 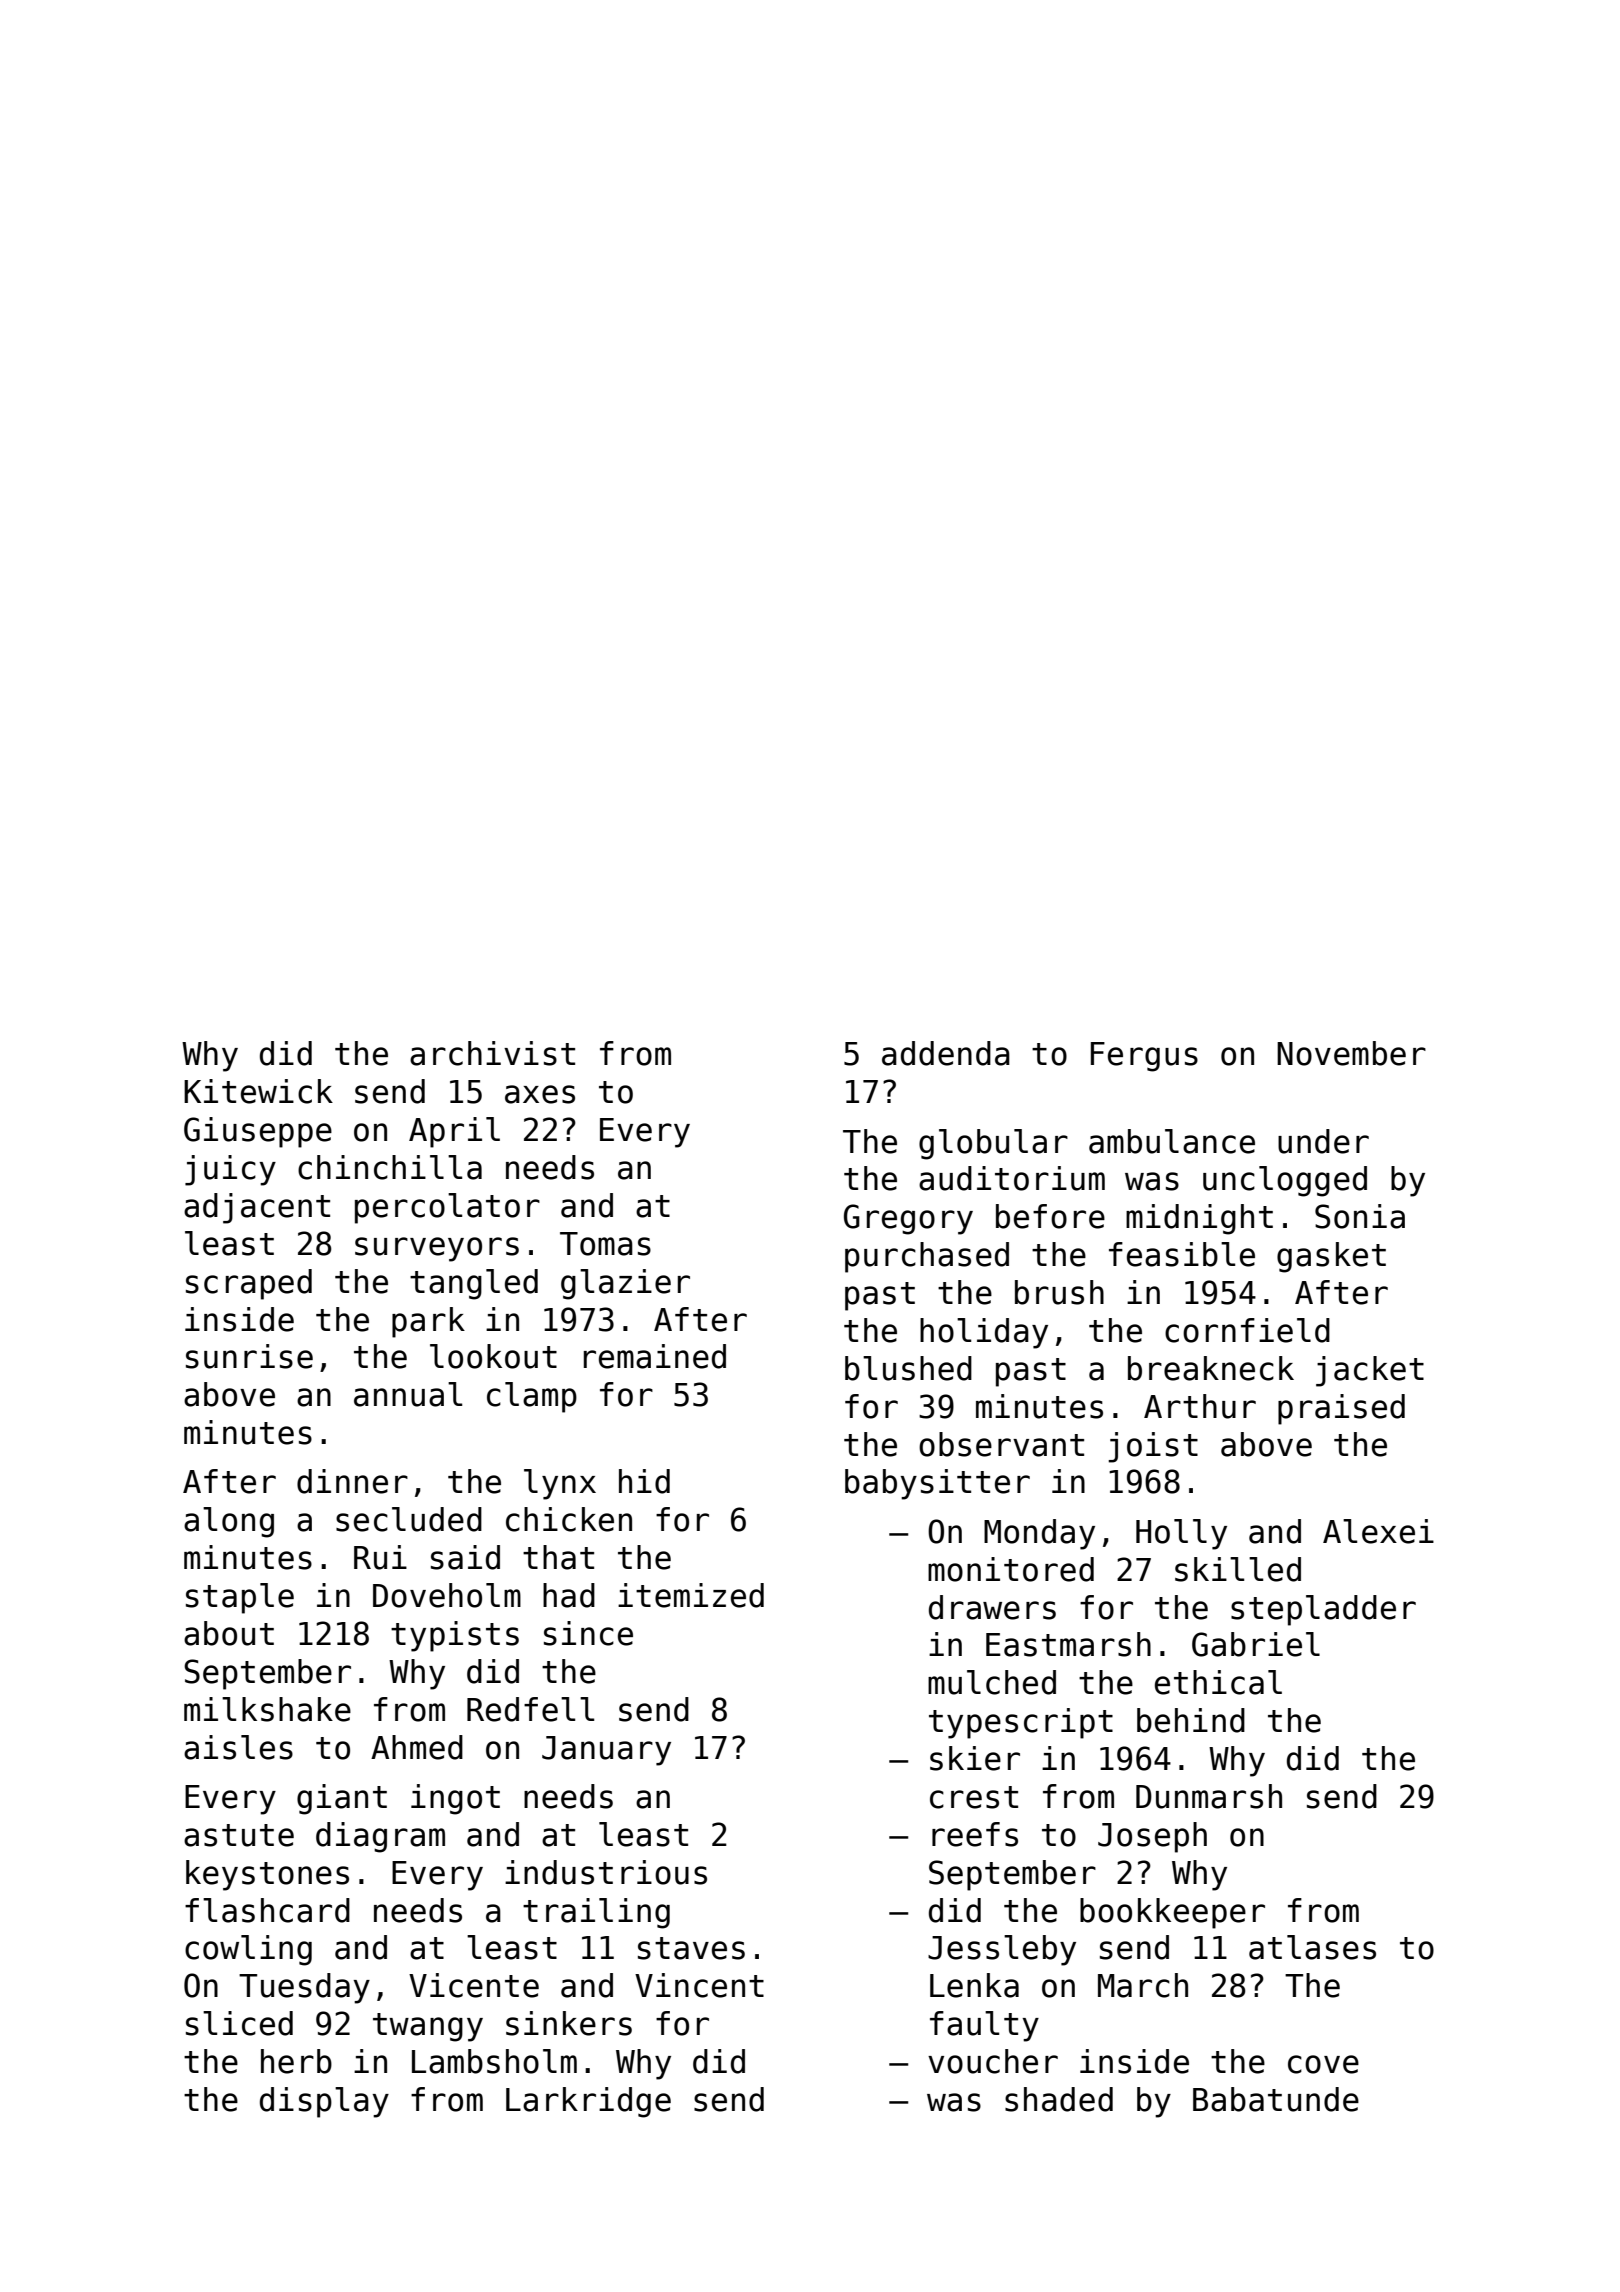 What do you see at coordinates (1323, 1610) in the screenshot?
I see `stepladder` at bounding box center [1323, 1610].
